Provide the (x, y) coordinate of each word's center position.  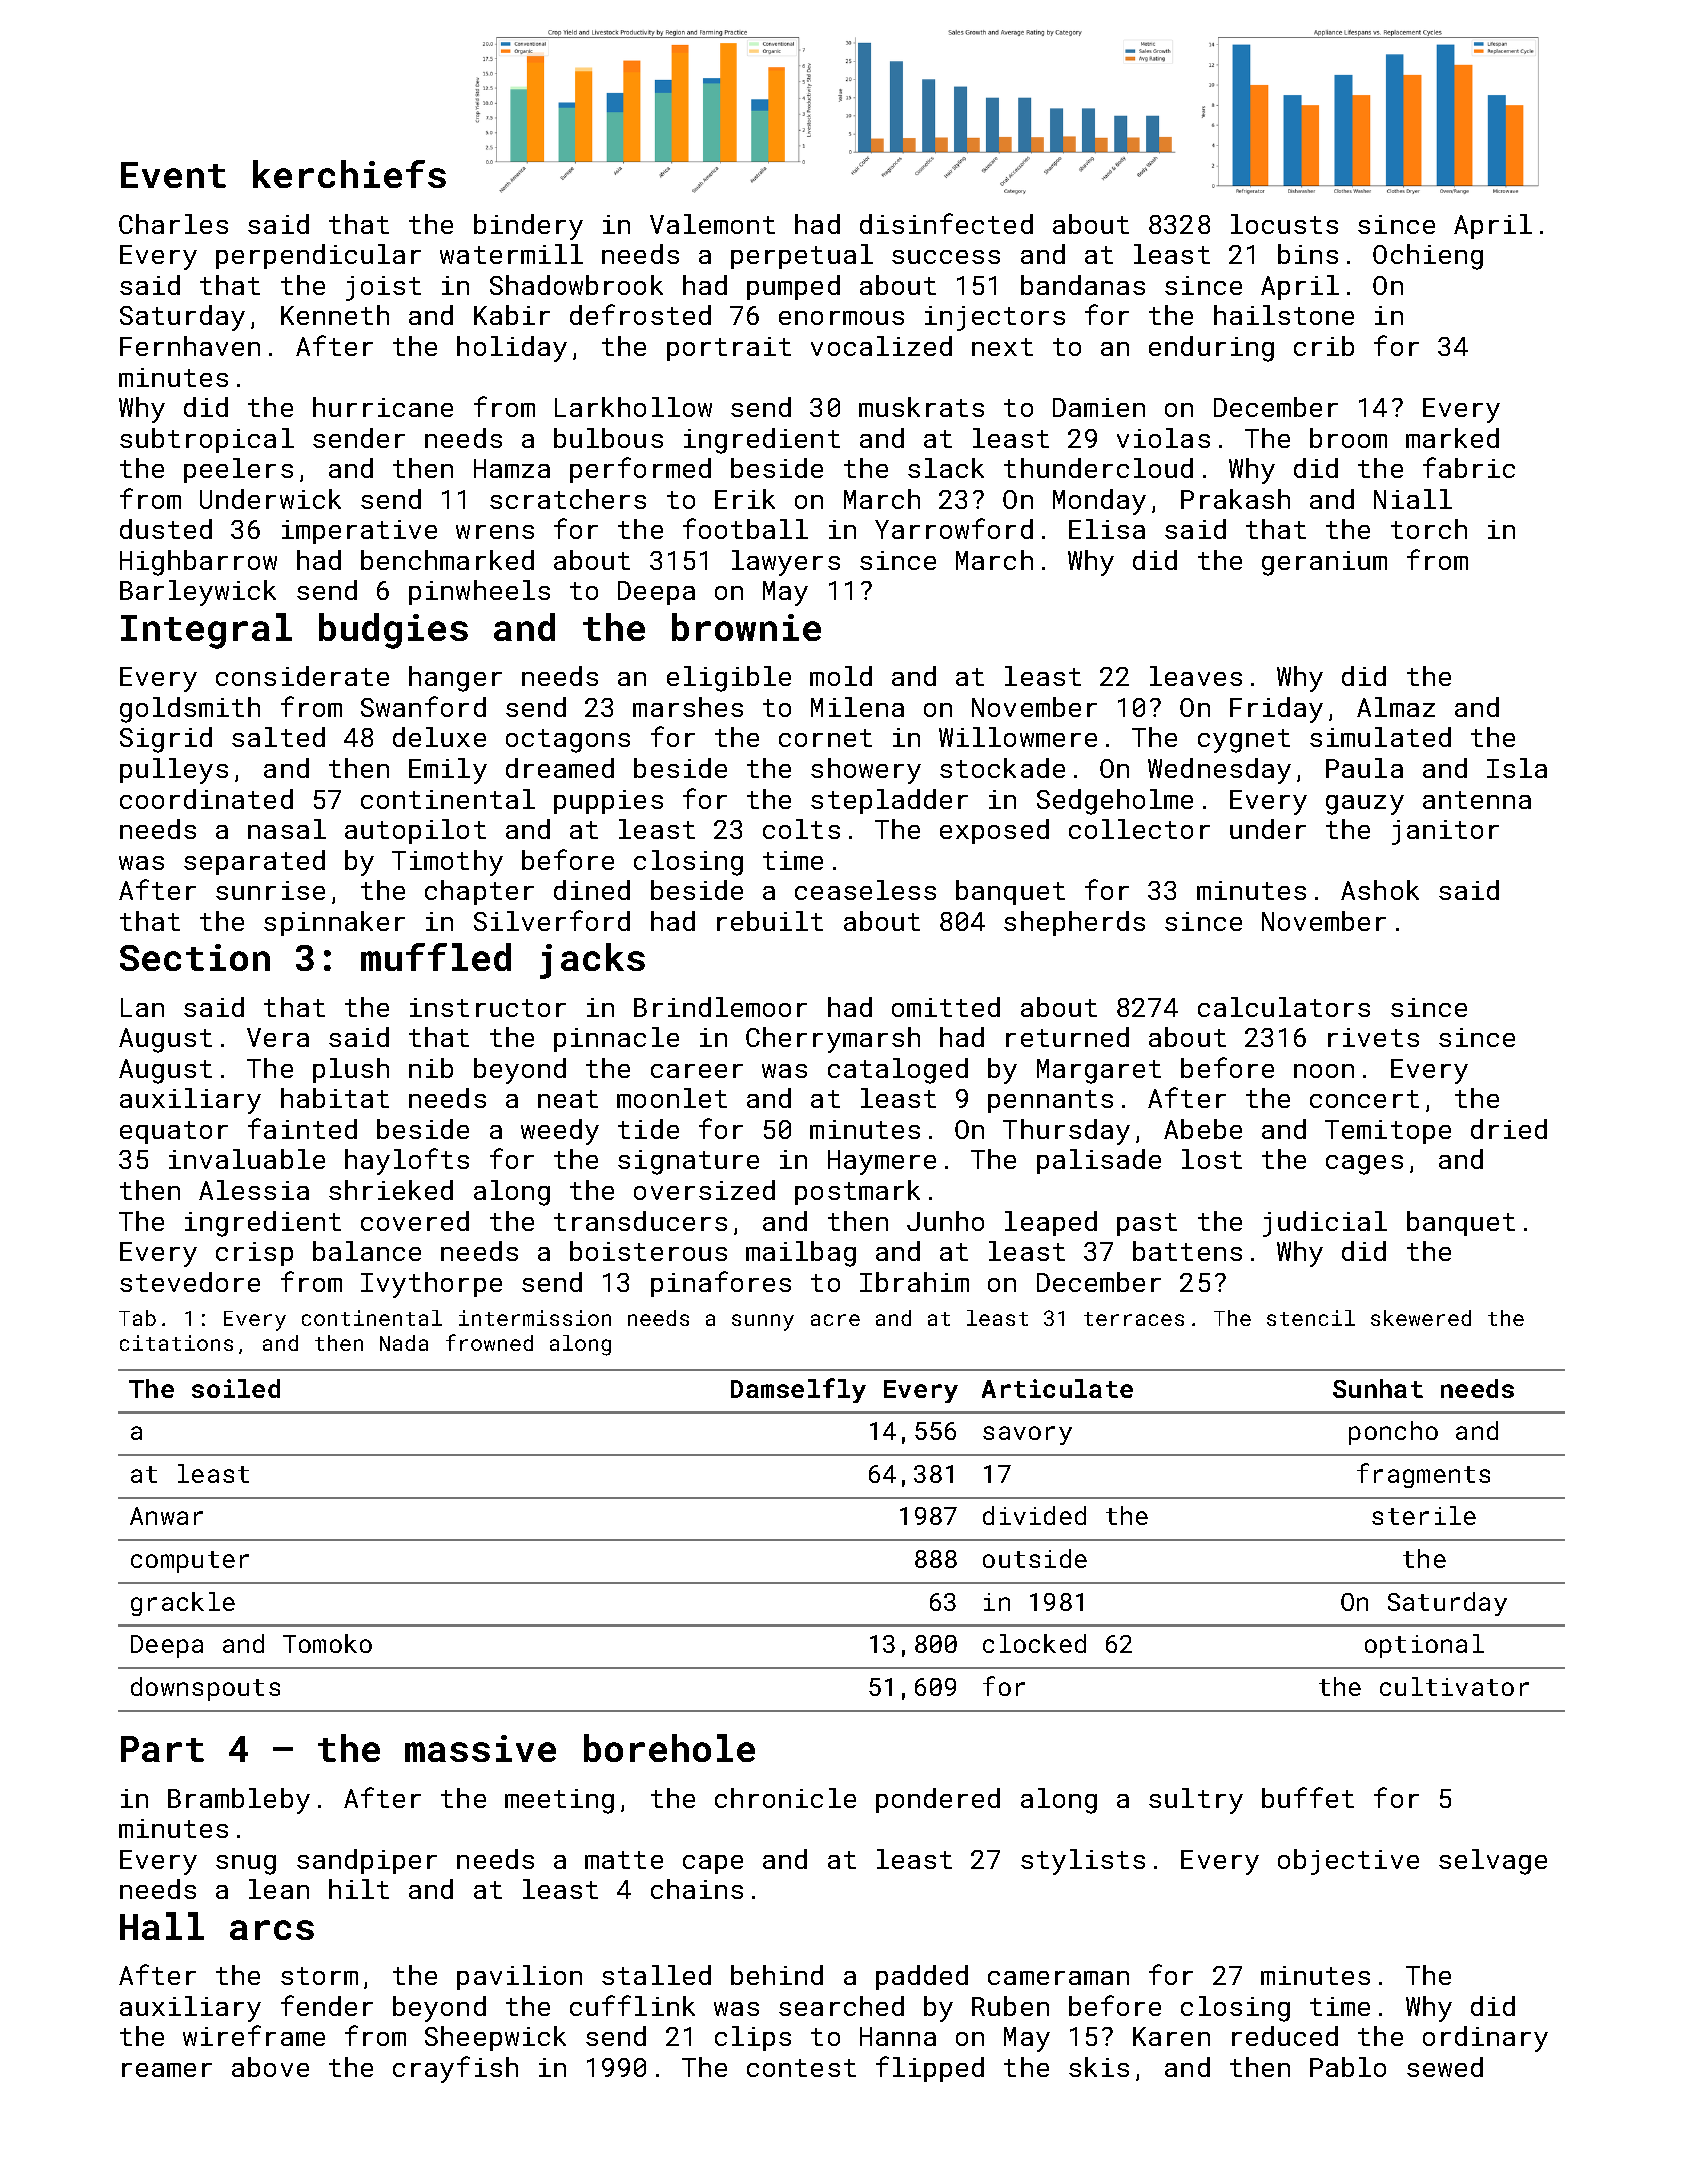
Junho (945, 1221)
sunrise (270, 890)
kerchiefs (349, 174)
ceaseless (865, 890)
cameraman (1058, 1978)
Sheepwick (495, 2038)
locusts (1284, 224)
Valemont (712, 224)
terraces (1134, 1319)
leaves (1196, 676)
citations (176, 1343)
